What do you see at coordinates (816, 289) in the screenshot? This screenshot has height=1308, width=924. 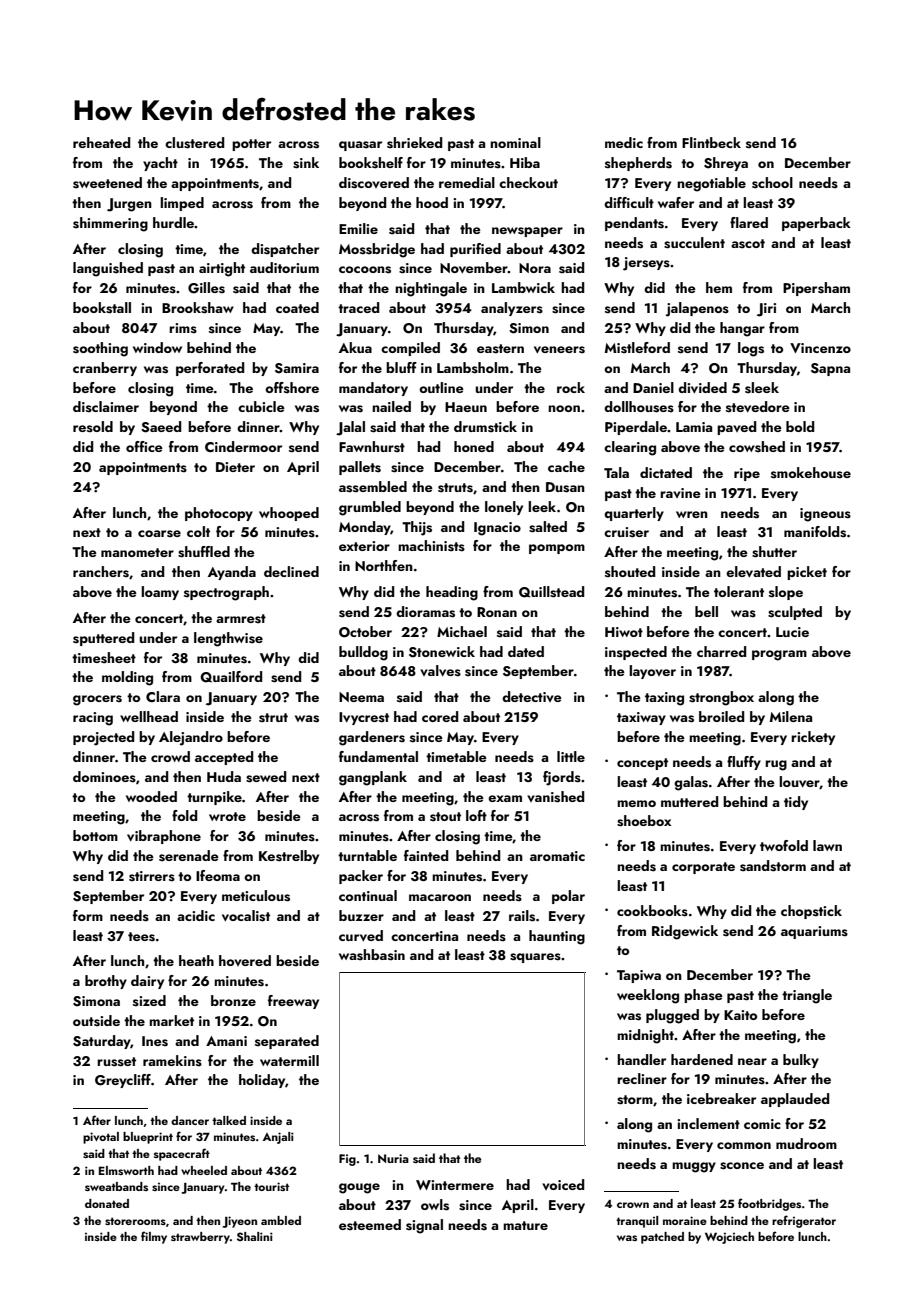 I see `Pipersham` at bounding box center [816, 289].
